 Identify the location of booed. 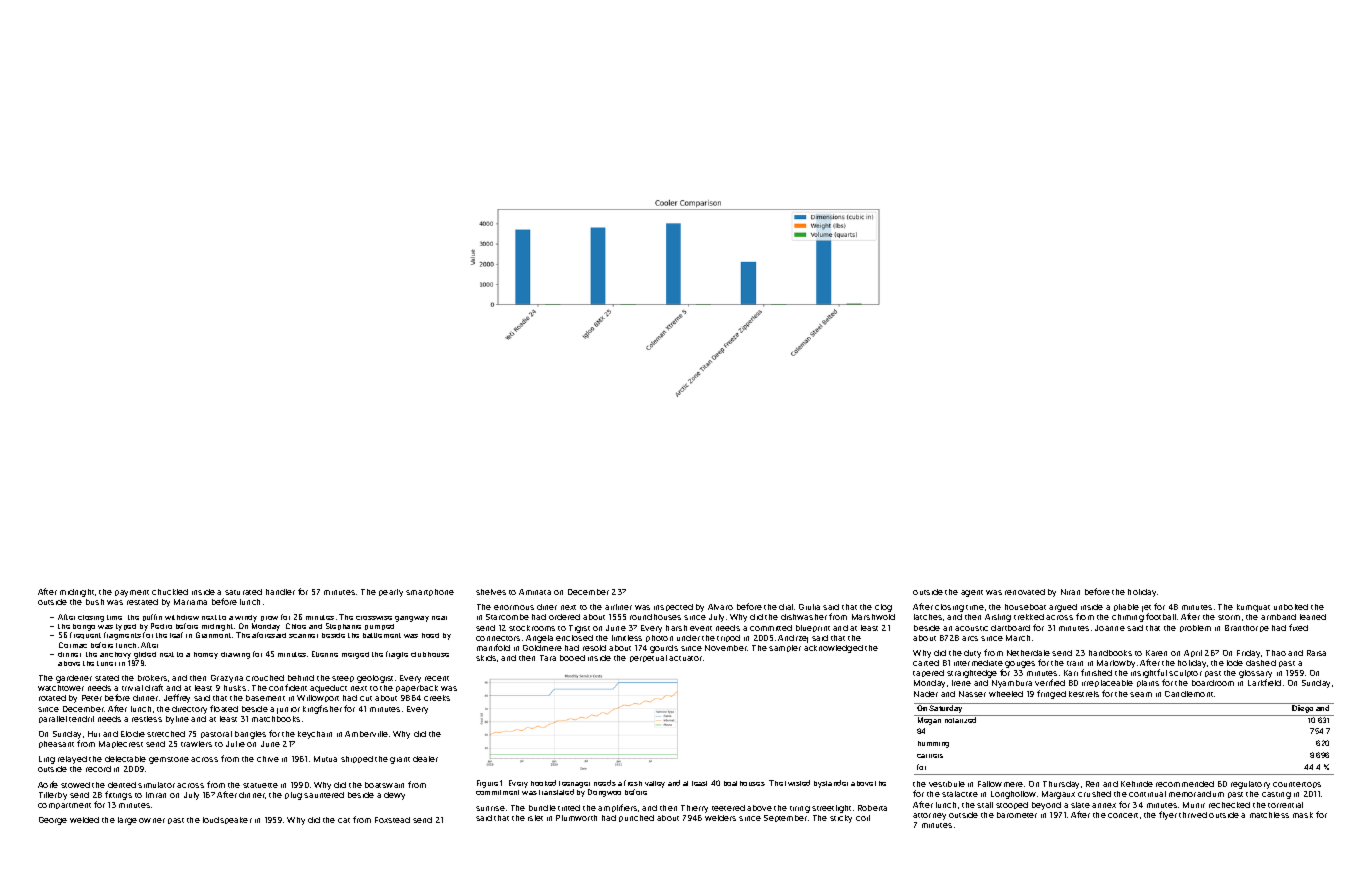
(572, 658).
